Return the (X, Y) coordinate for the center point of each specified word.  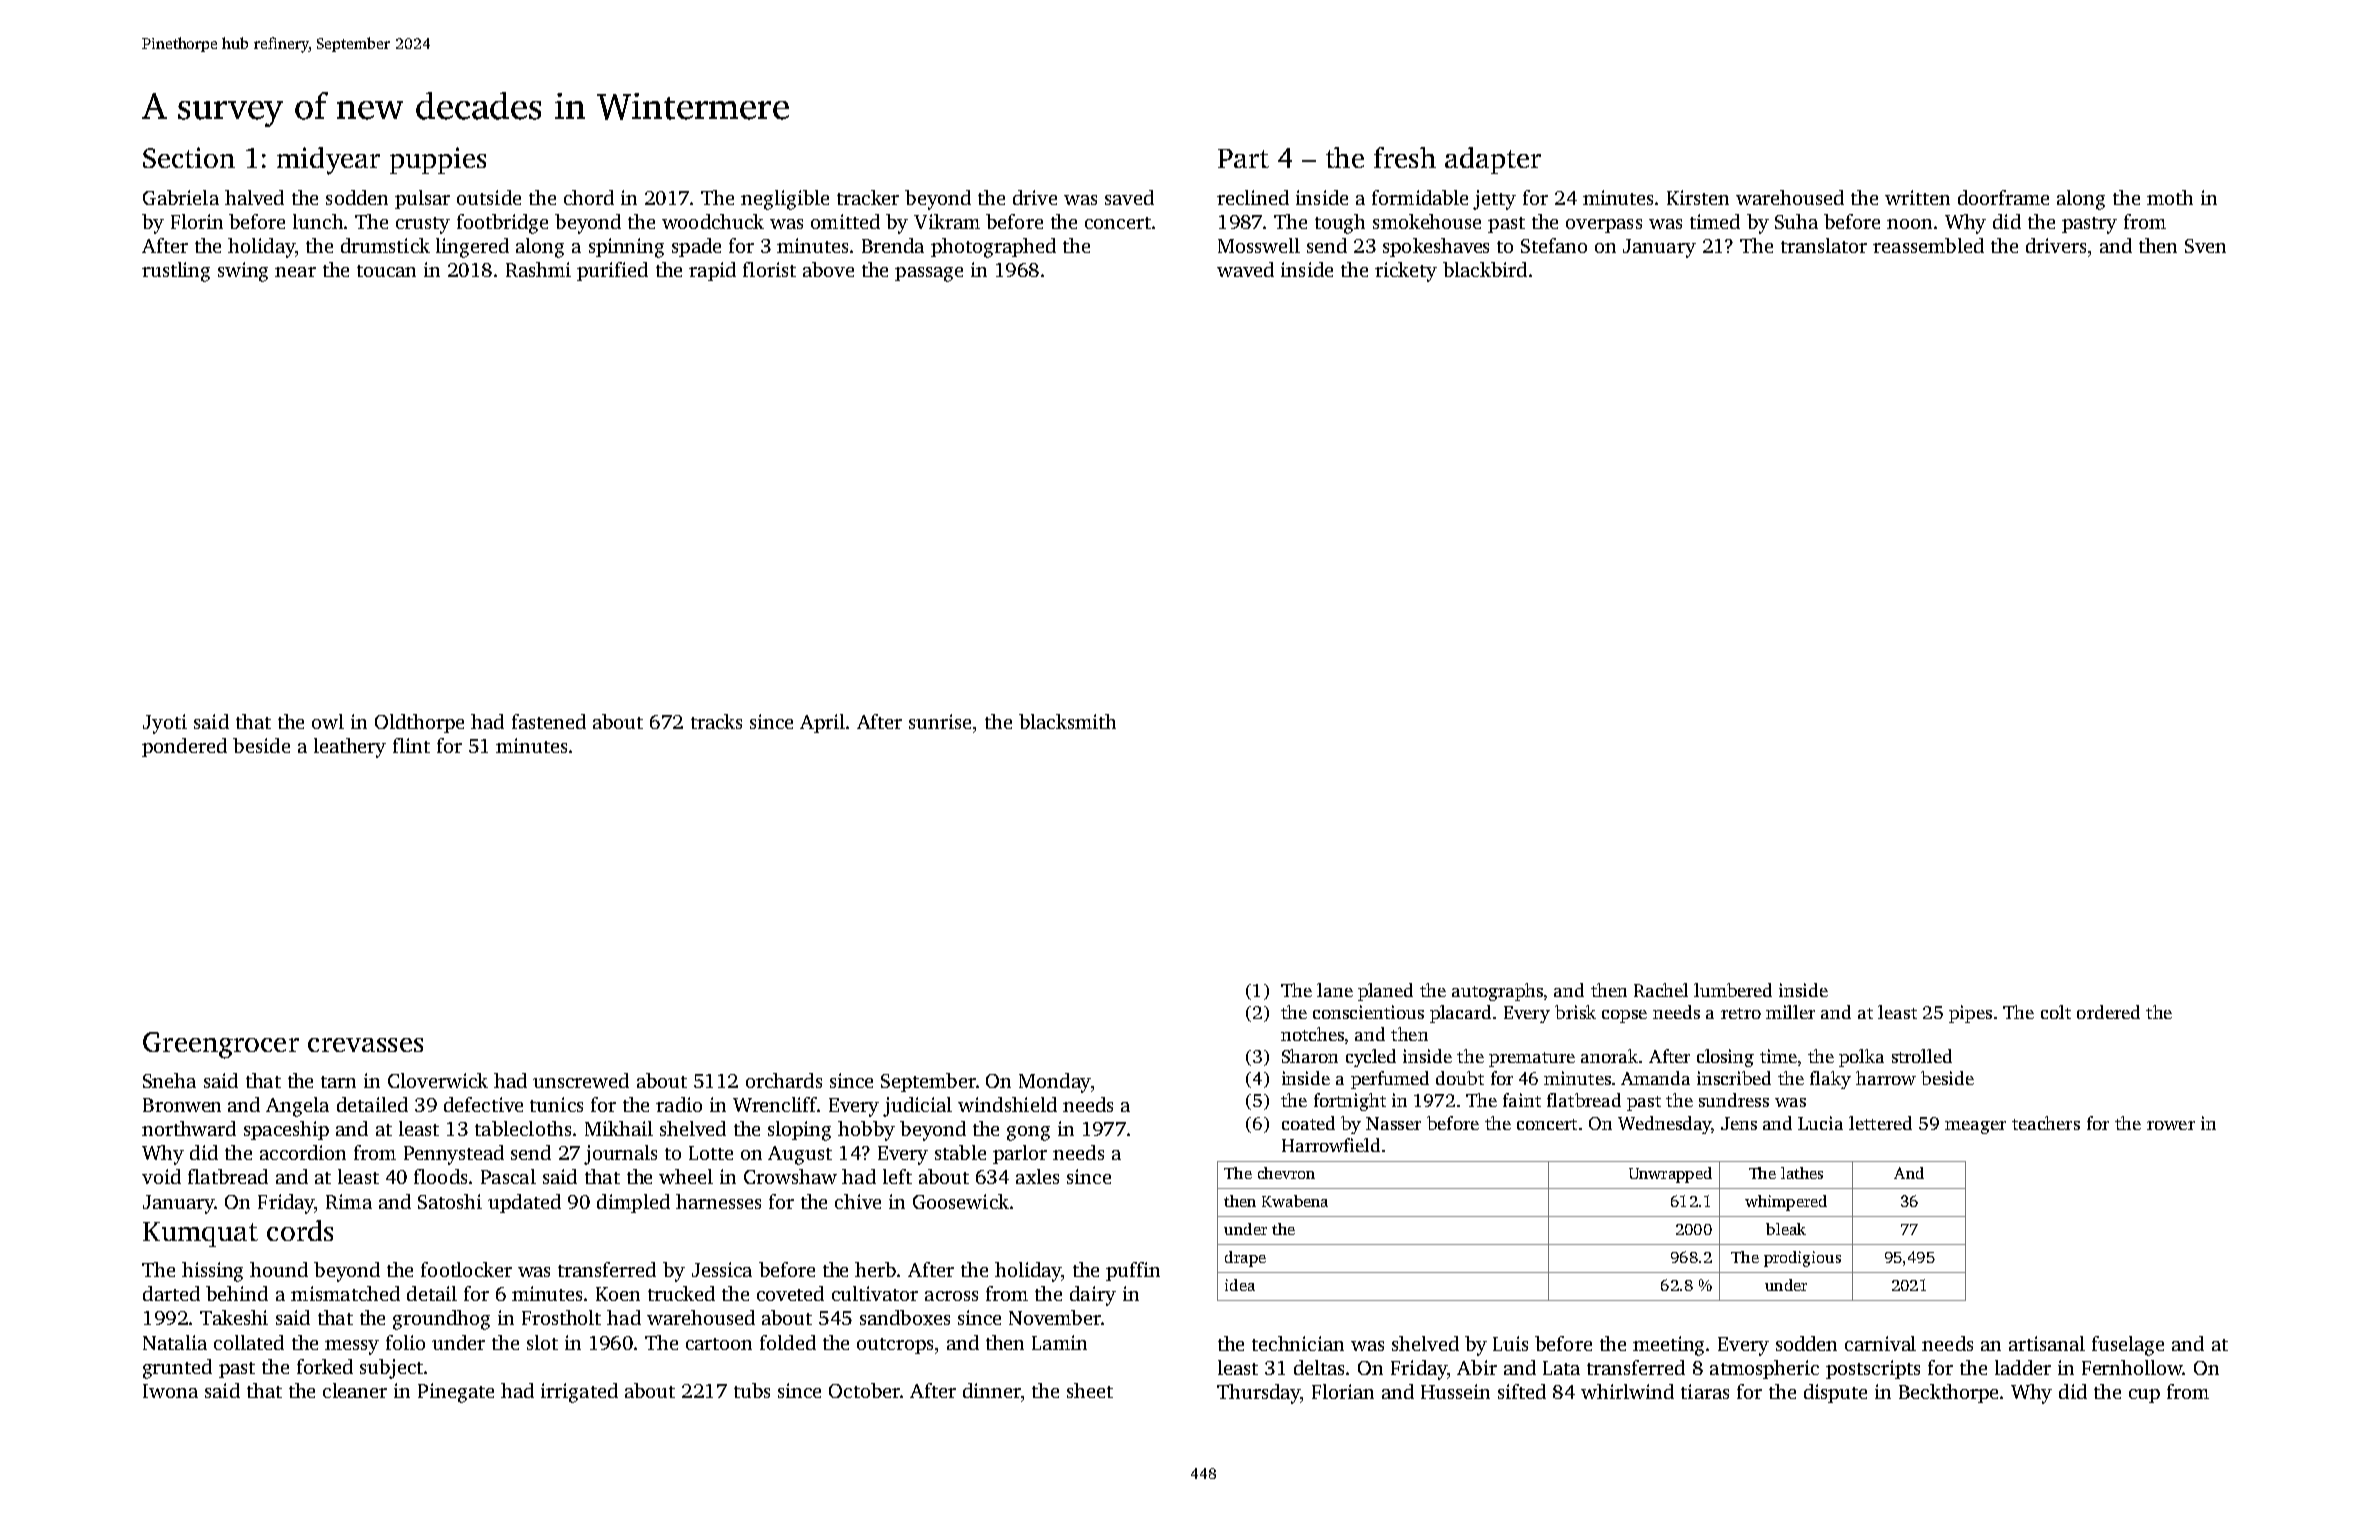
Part (1243, 158)
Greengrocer (221, 1045)
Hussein (1455, 1391)
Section (189, 157)
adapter (1493, 160)
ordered (2108, 1012)
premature (1532, 1059)
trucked (681, 1293)
